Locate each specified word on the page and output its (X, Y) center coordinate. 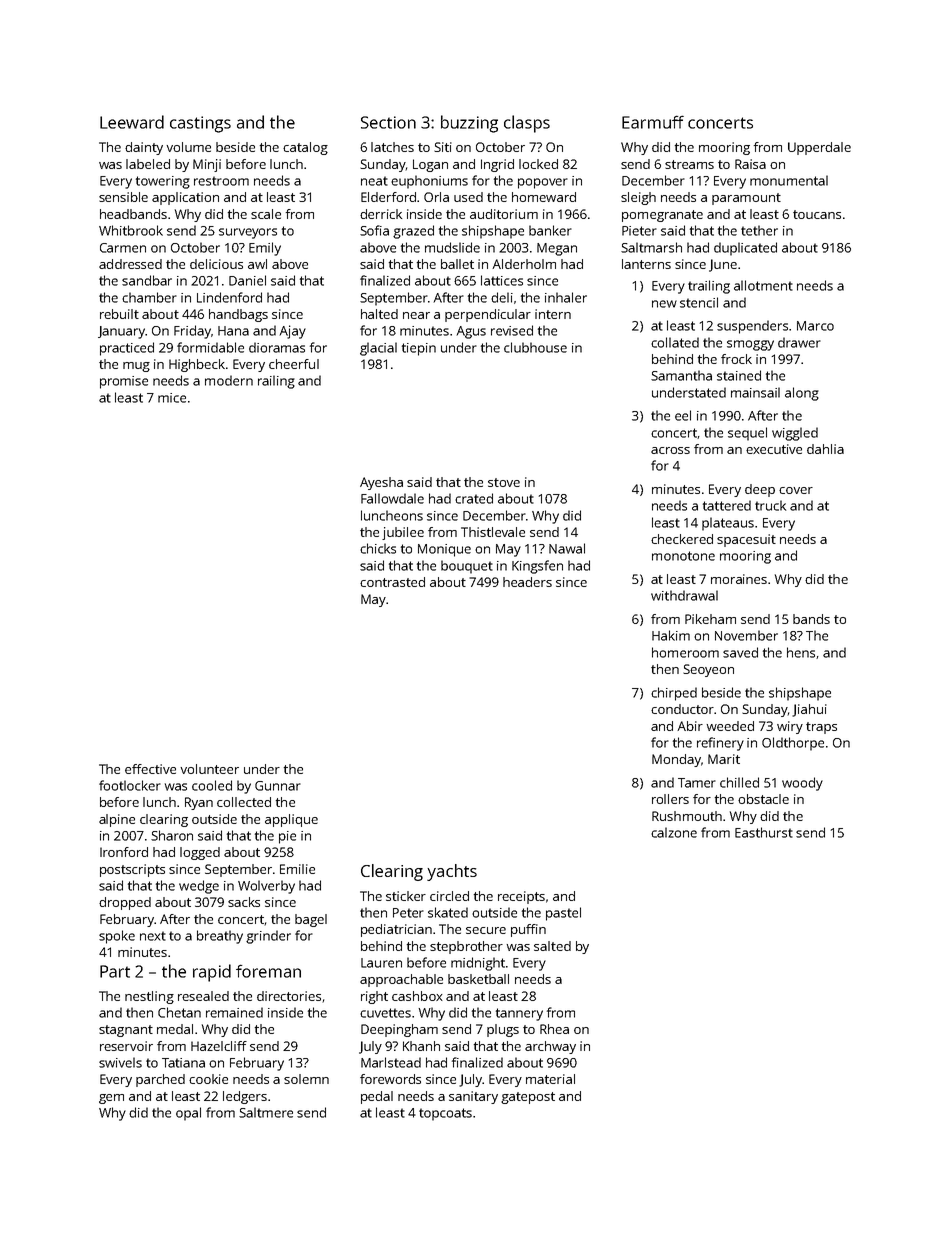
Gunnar (278, 786)
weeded (730, 726)
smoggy (750, 345)
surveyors (248, 233)
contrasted (392, 582)
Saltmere (266, 1112)
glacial (378, 349)
